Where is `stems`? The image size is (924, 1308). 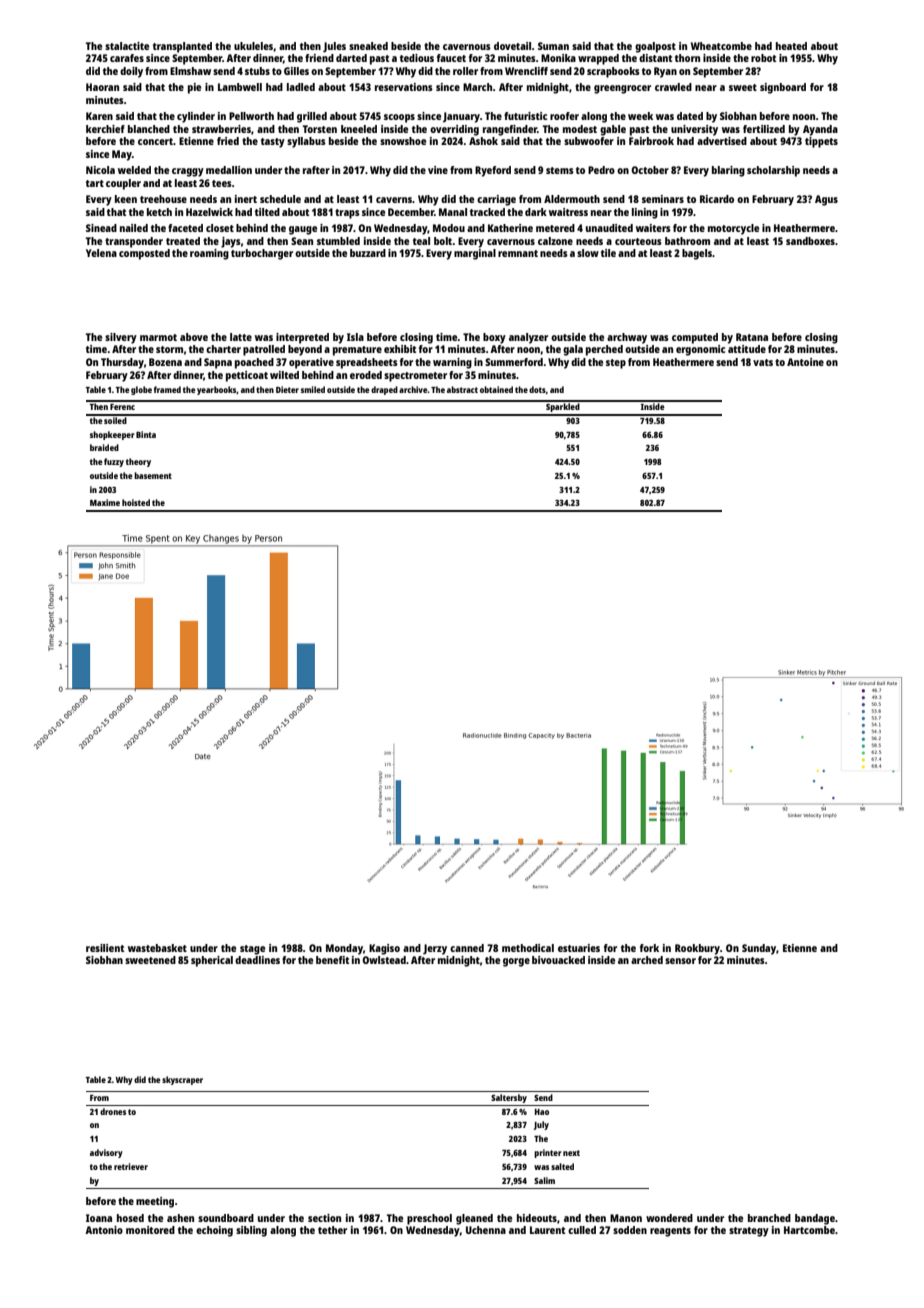 stems is located at coordinates (560, 170).
